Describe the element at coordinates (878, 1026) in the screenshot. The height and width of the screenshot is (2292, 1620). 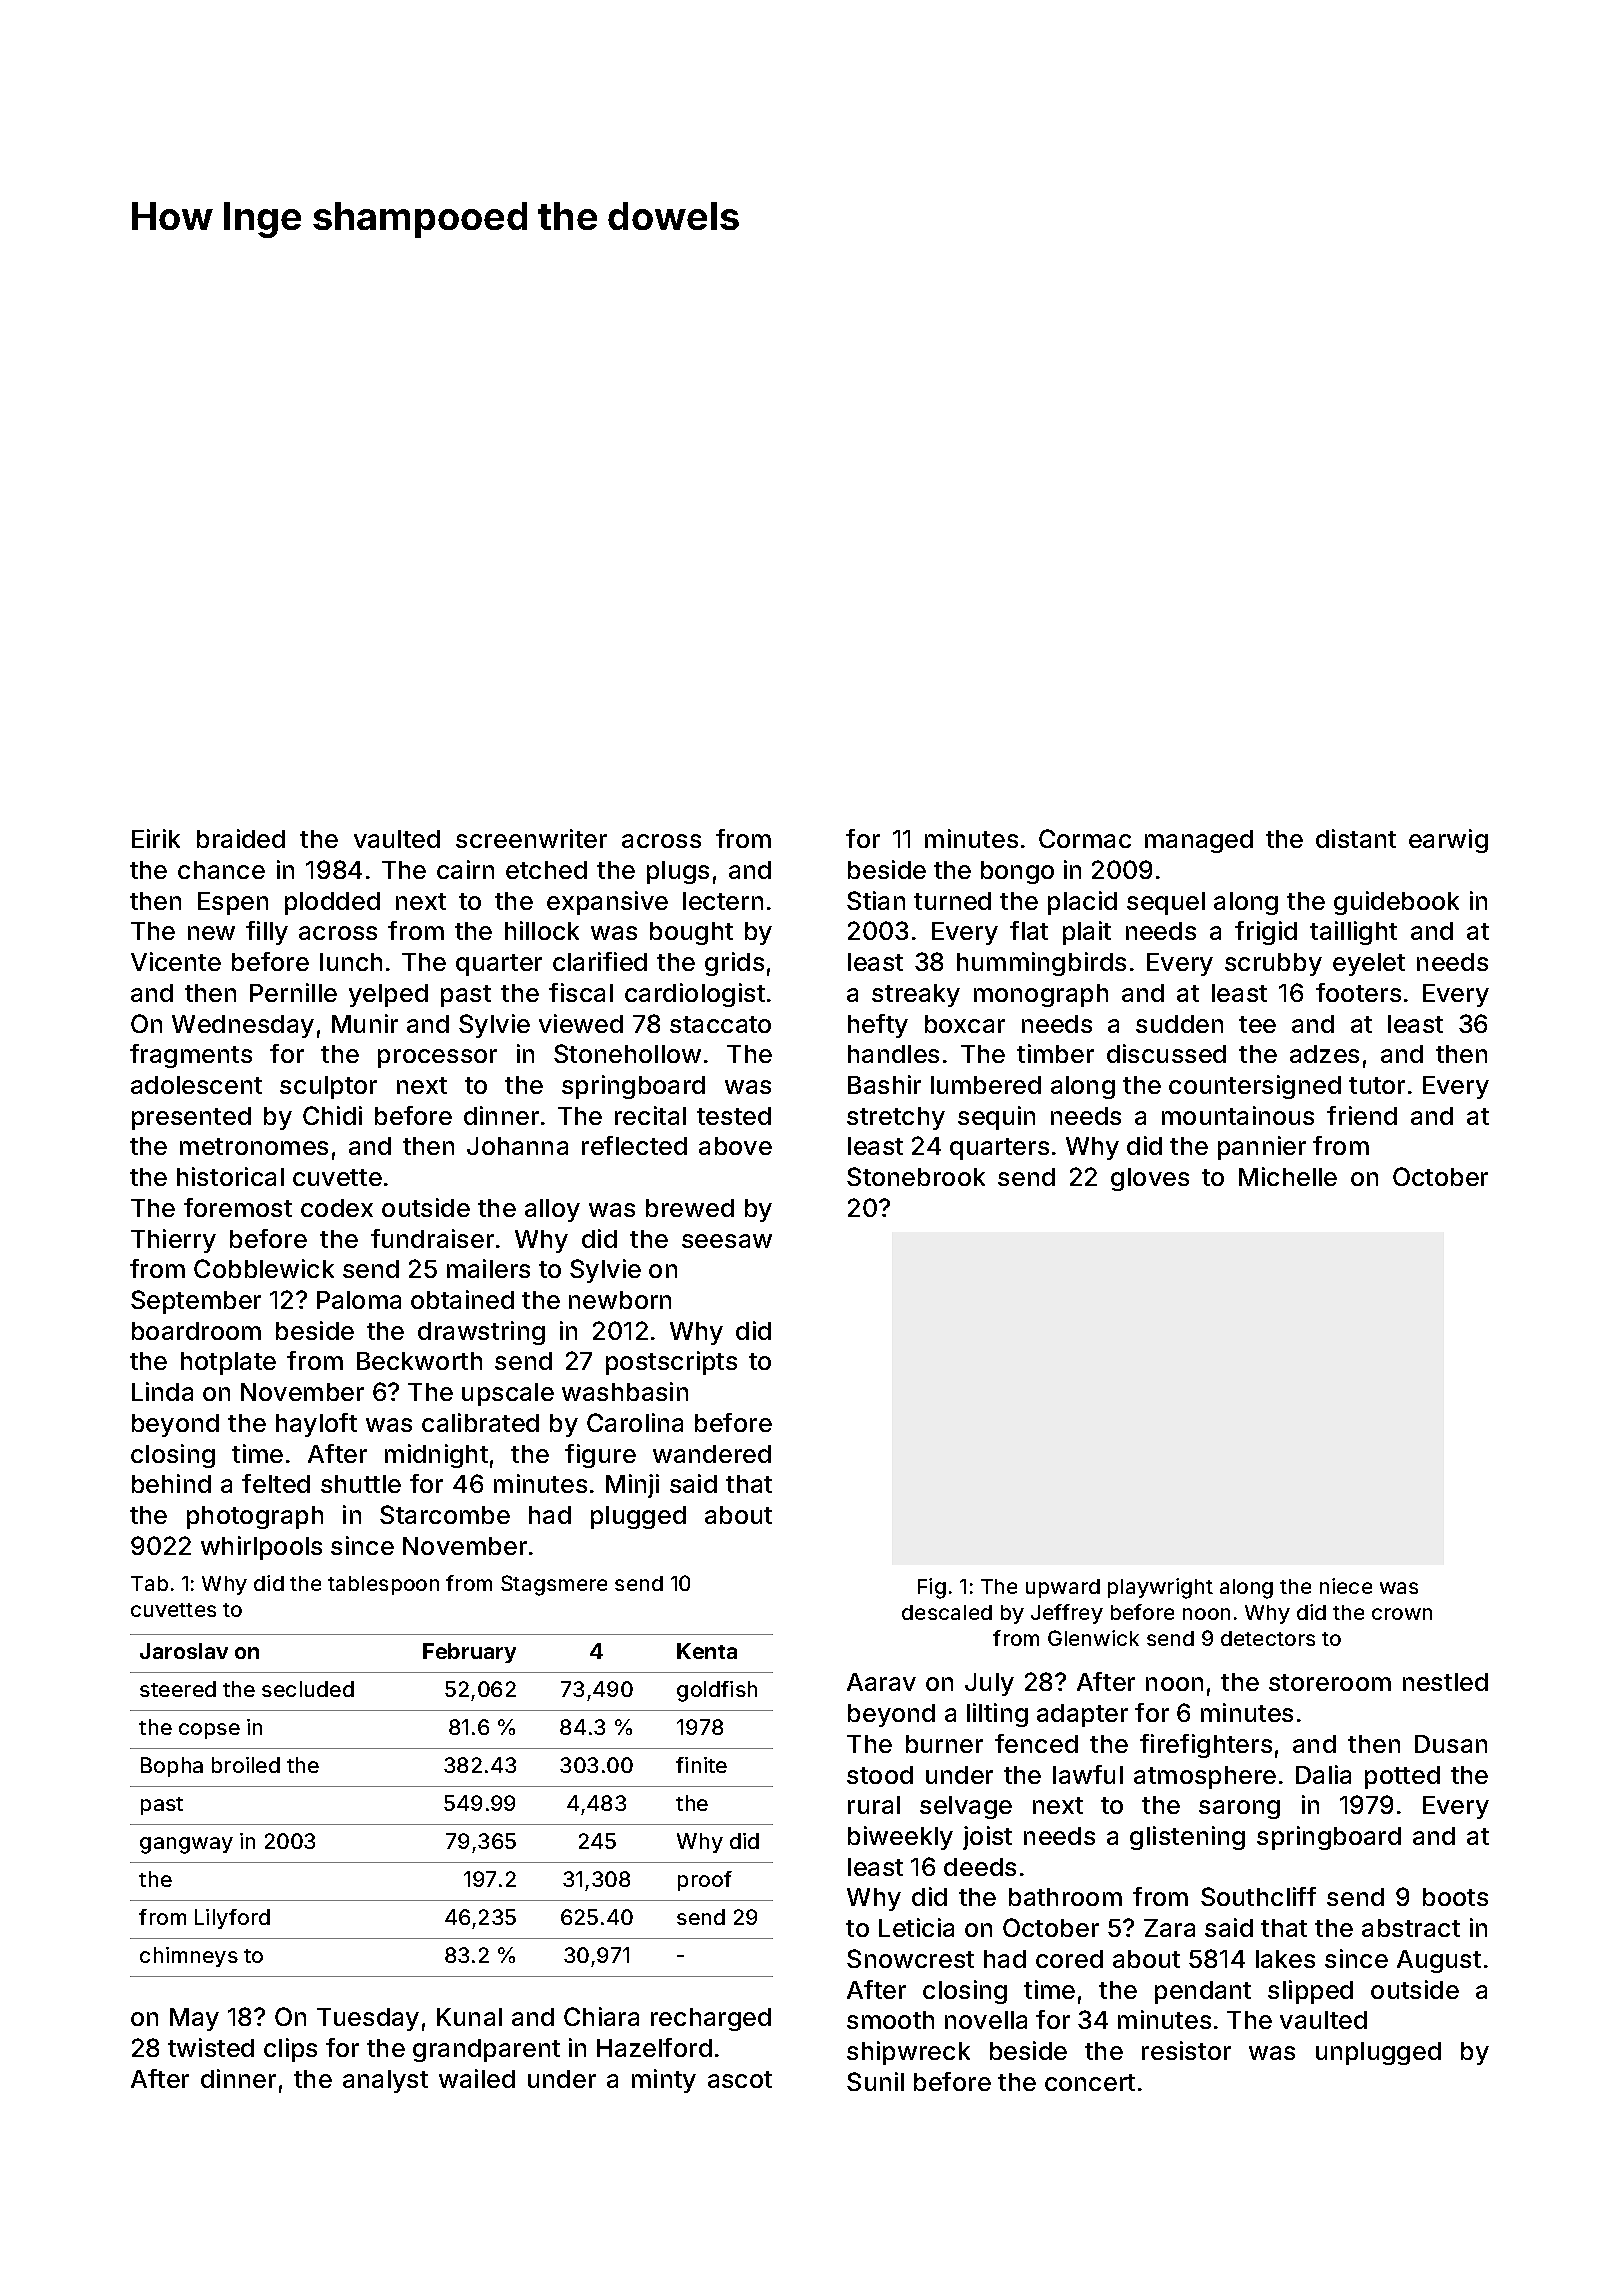
I see `hefty` at that location.
